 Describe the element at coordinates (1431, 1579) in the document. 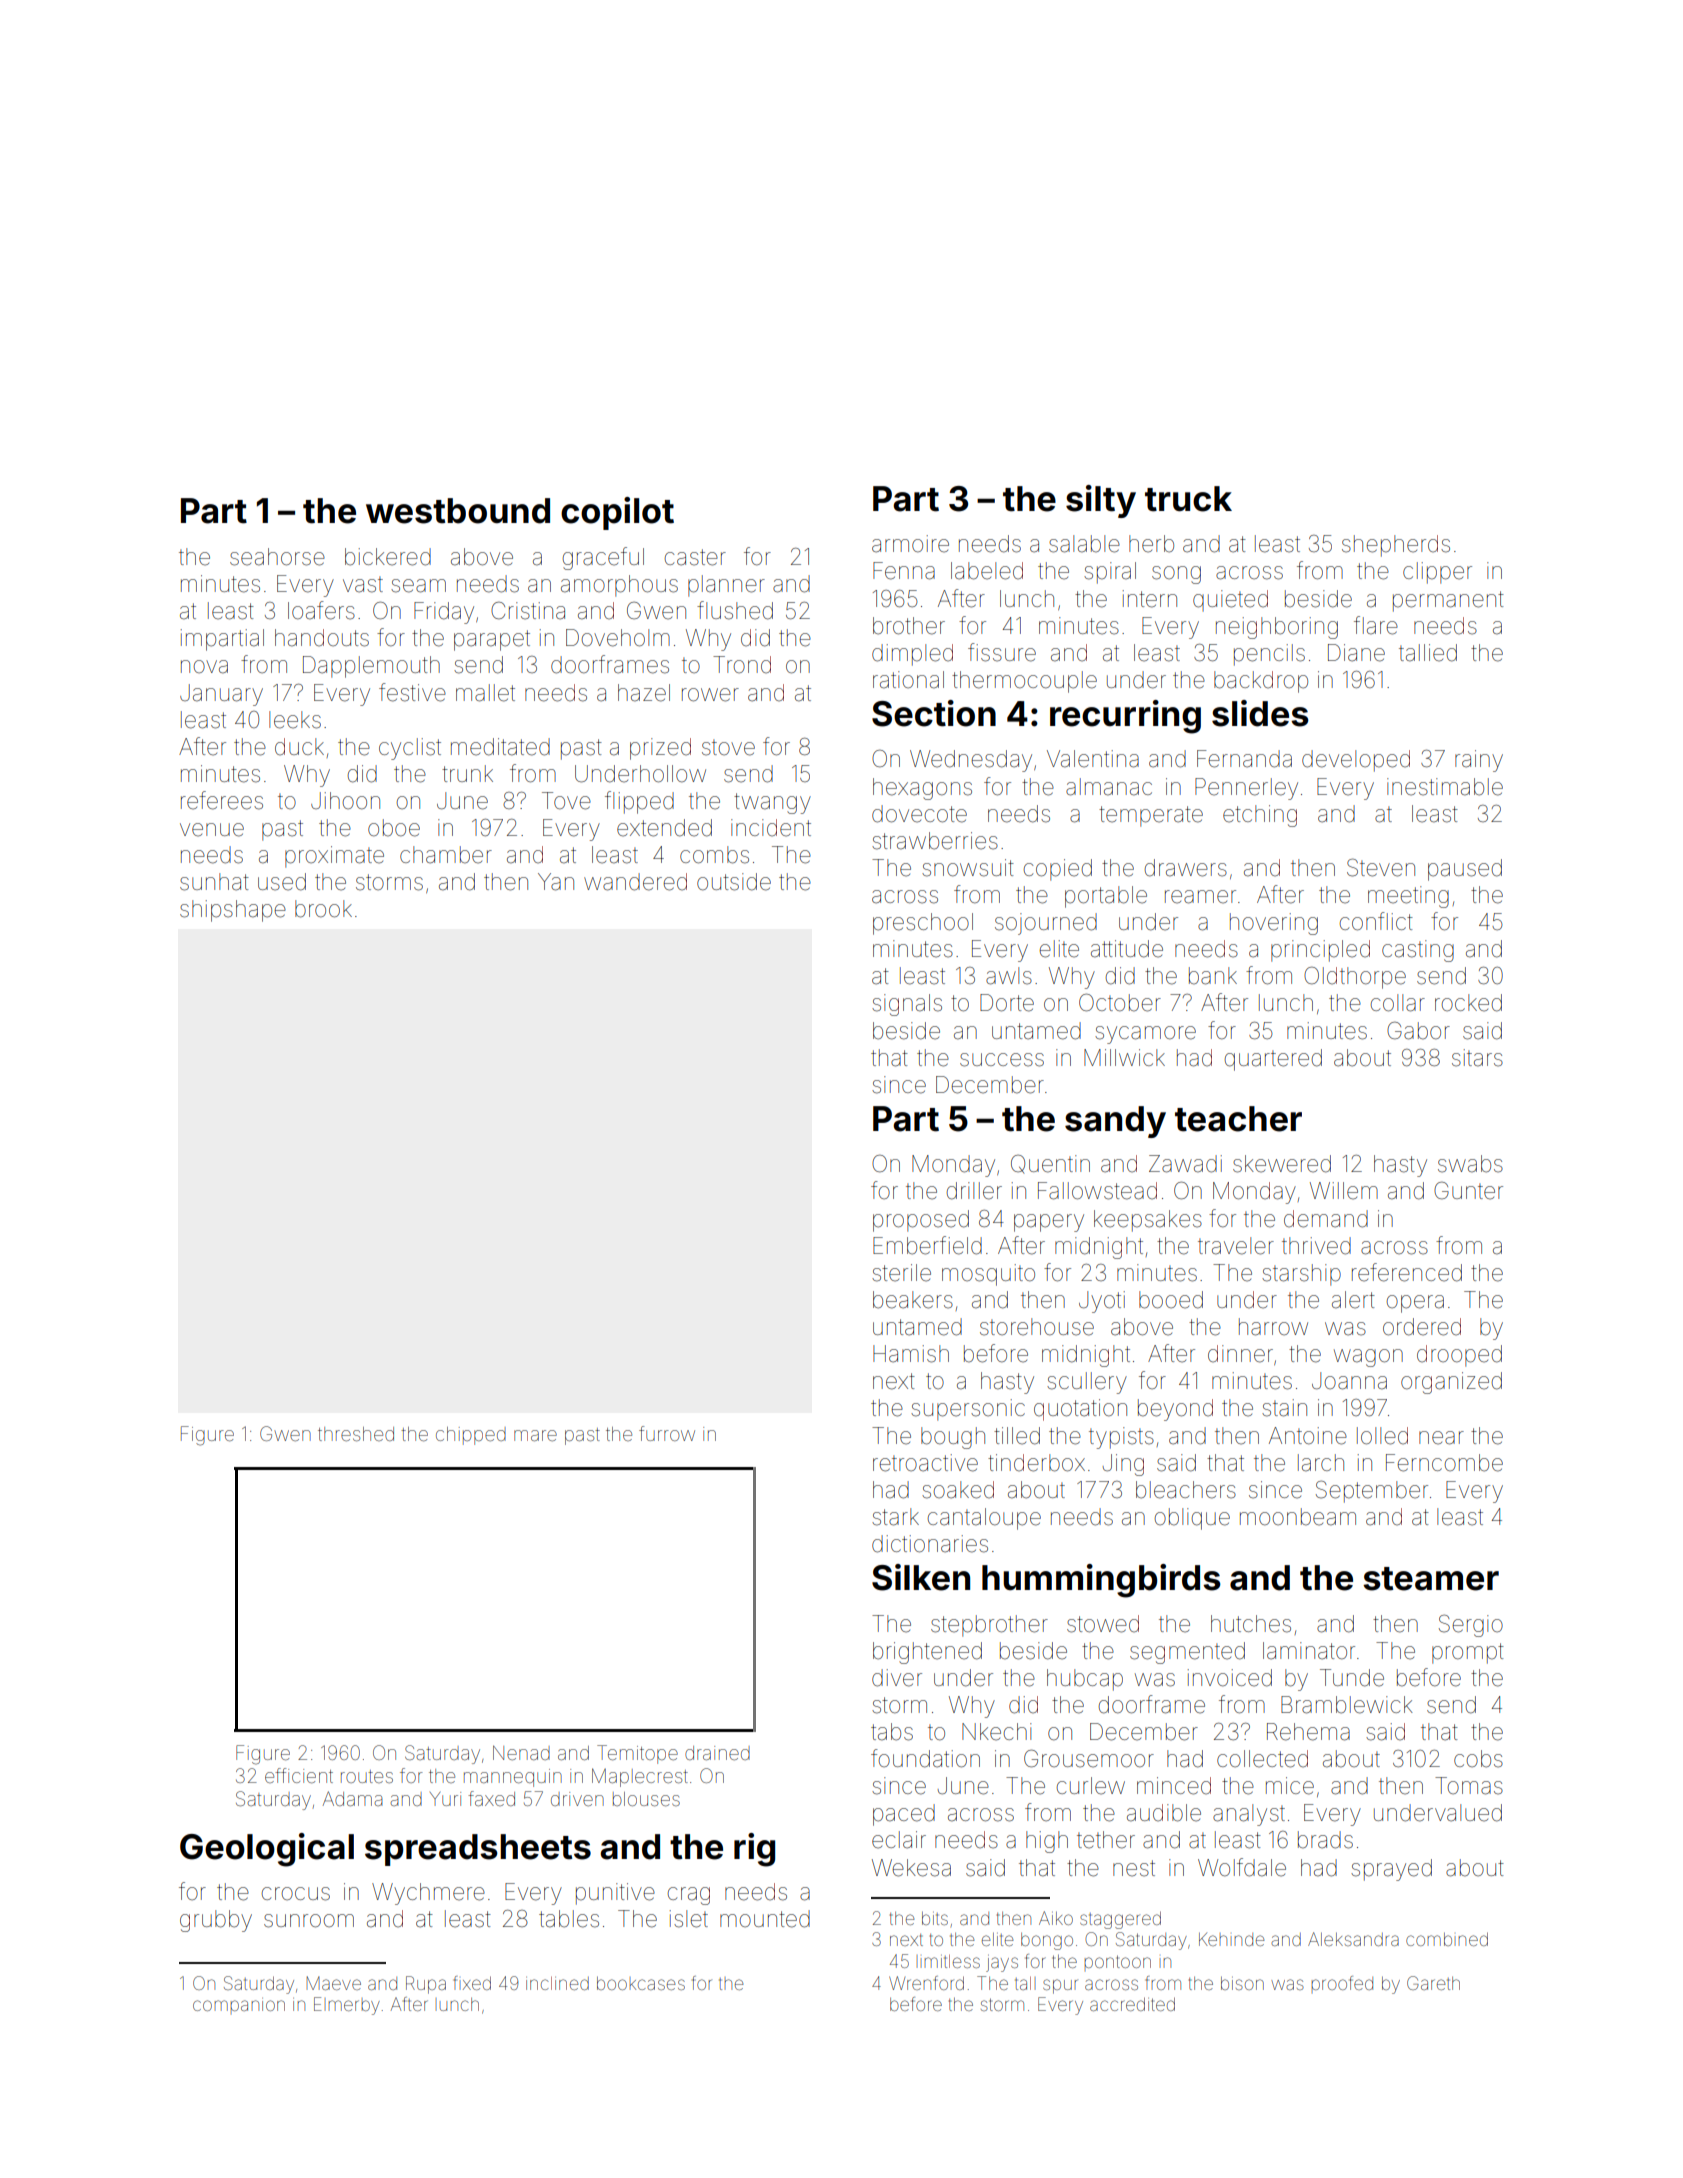

I see `steamer` at that location.
